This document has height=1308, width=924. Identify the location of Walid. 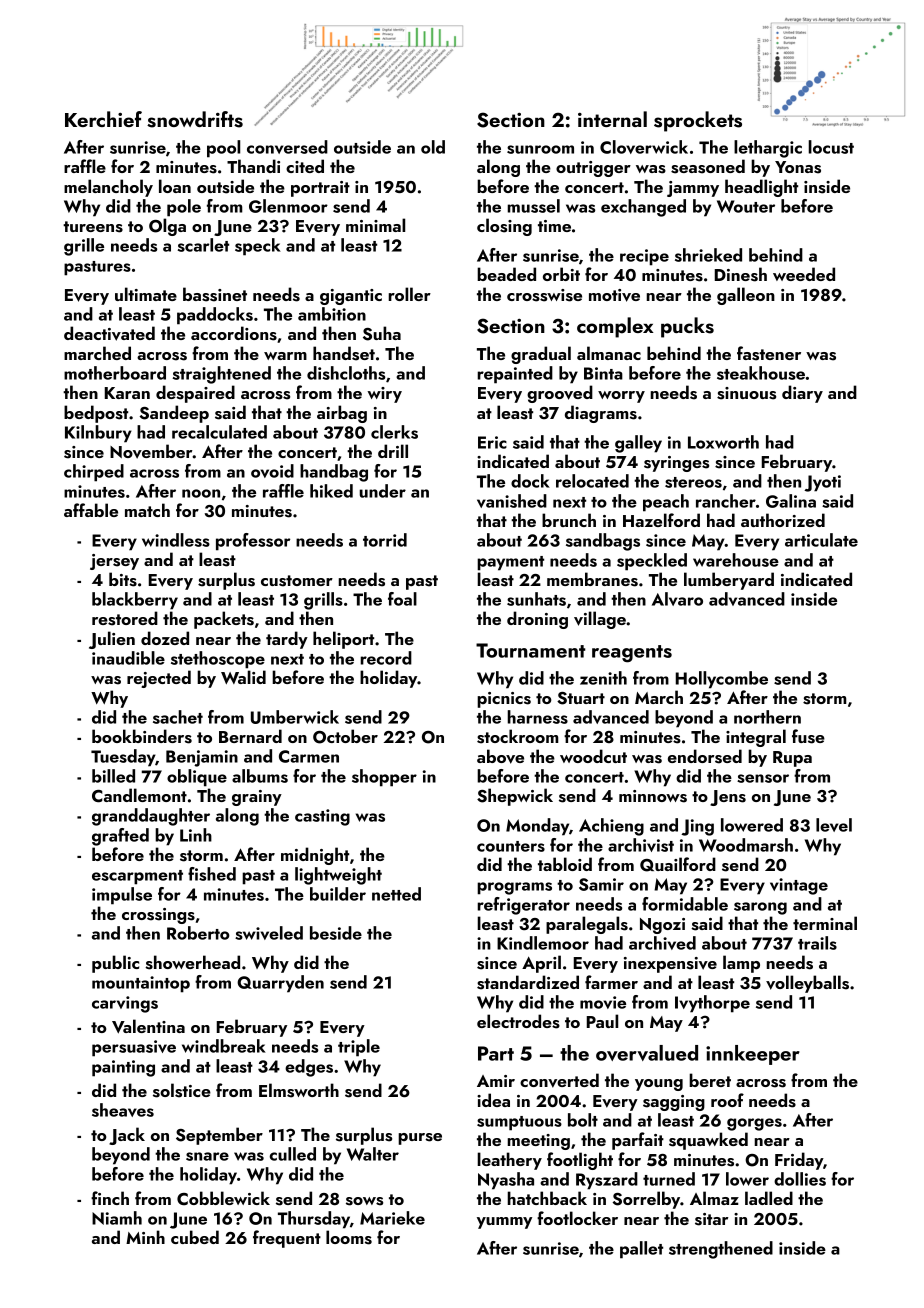
(243, 677).
